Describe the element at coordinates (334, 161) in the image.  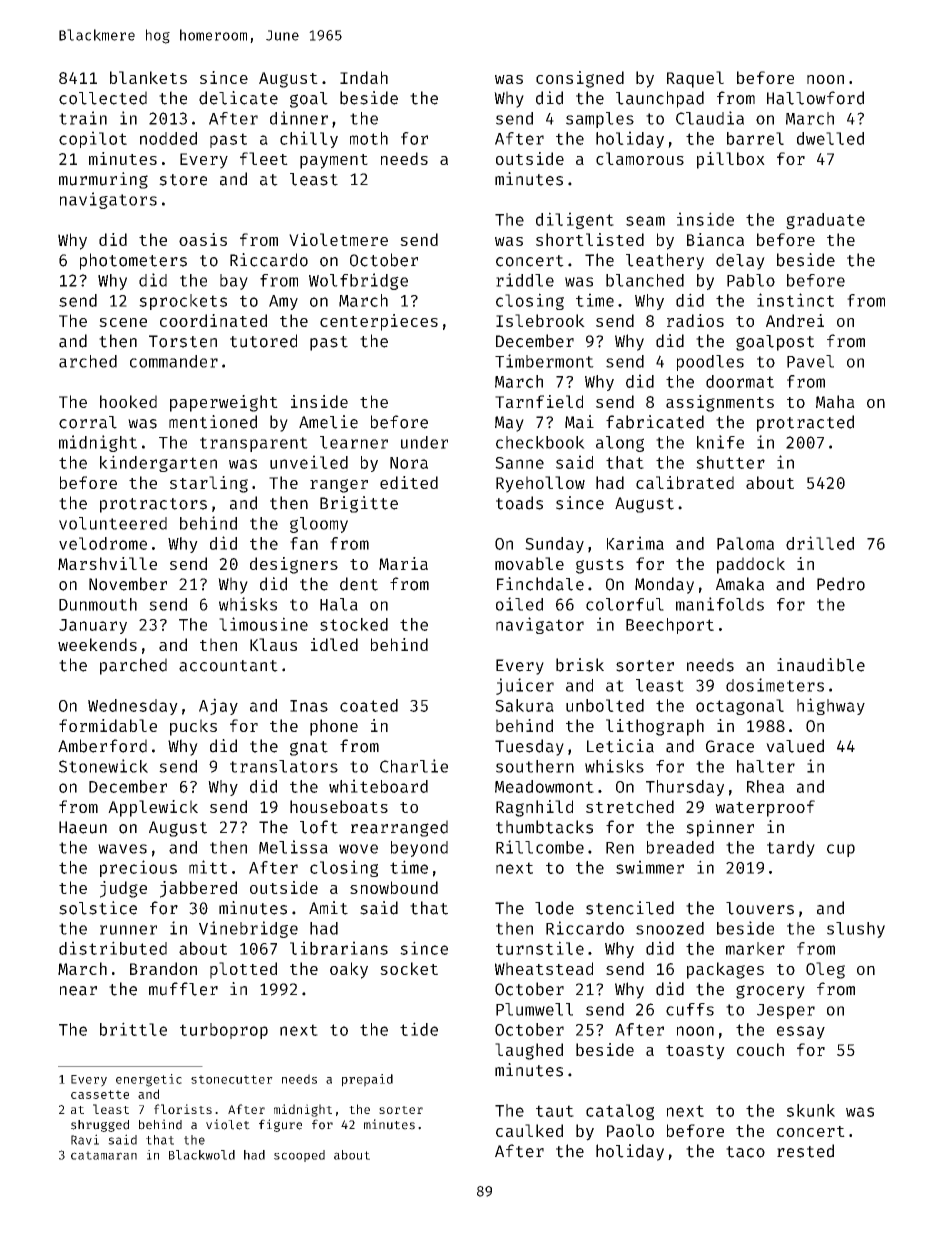
I see `payment` at that location.
